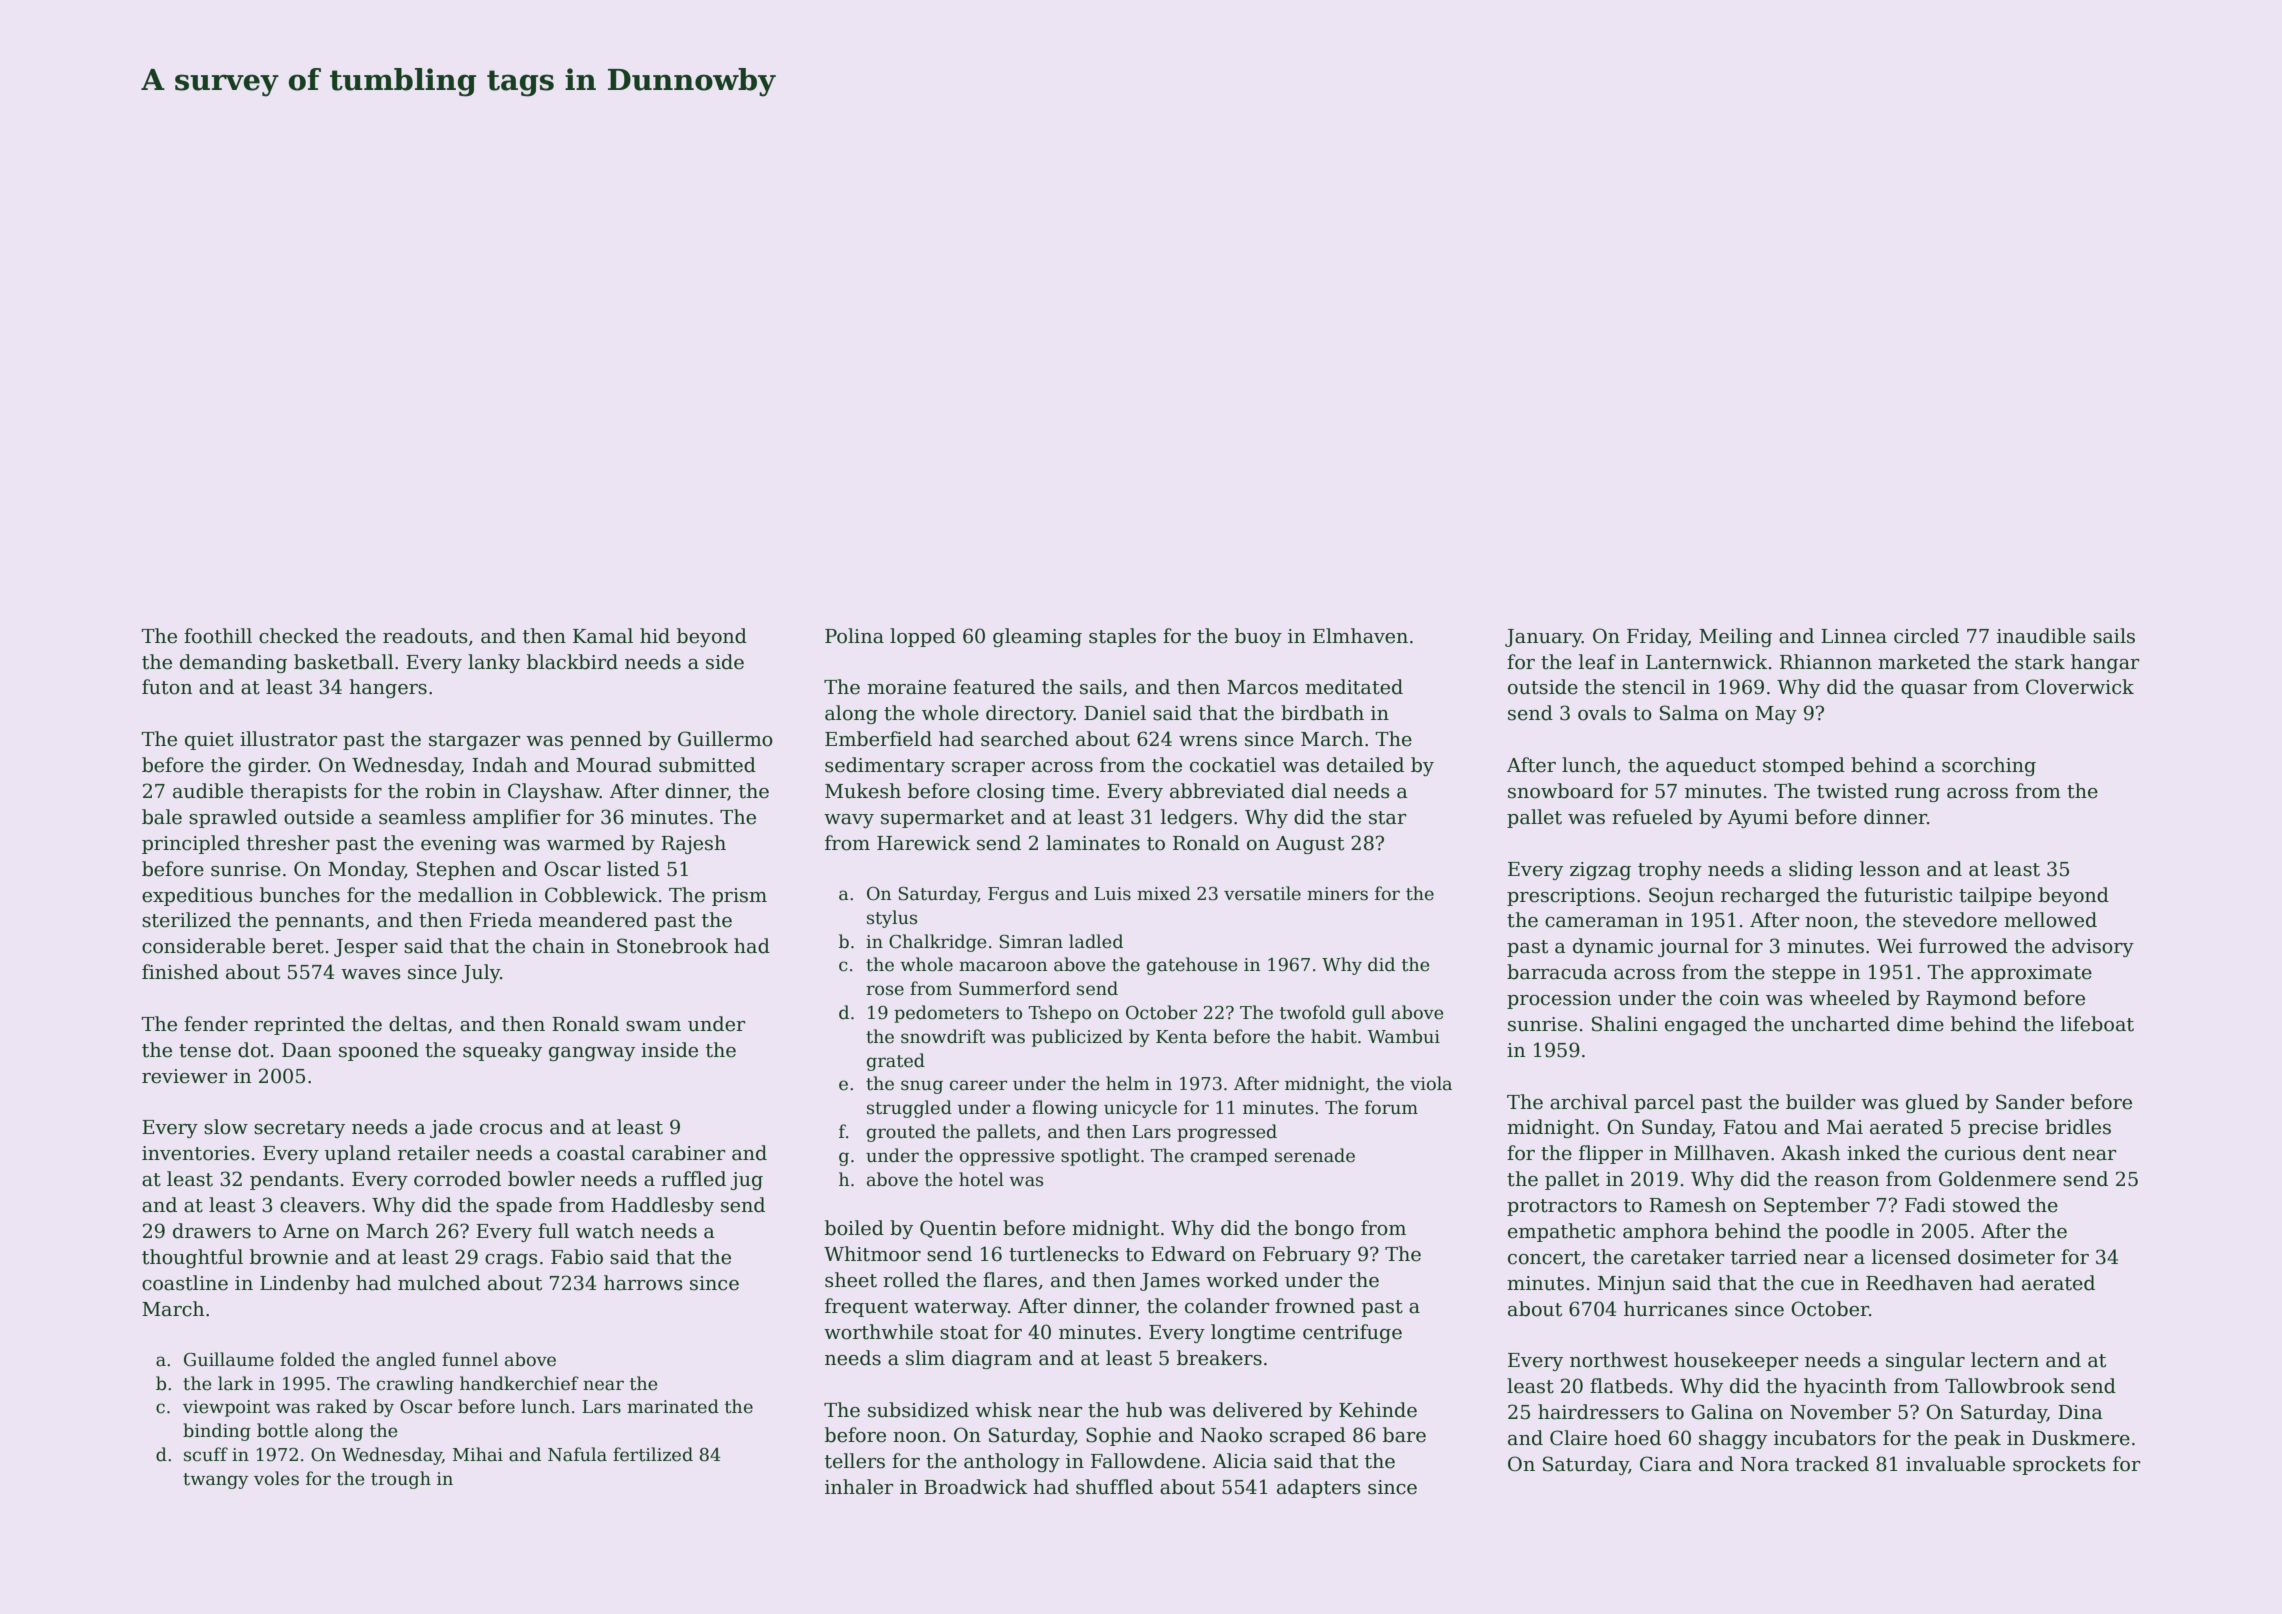 The image size is (2282, 1614). What do you see at coordinates (943, 1036) in the document?
I see `snowdrift` at bounding box center [943, 1036].
